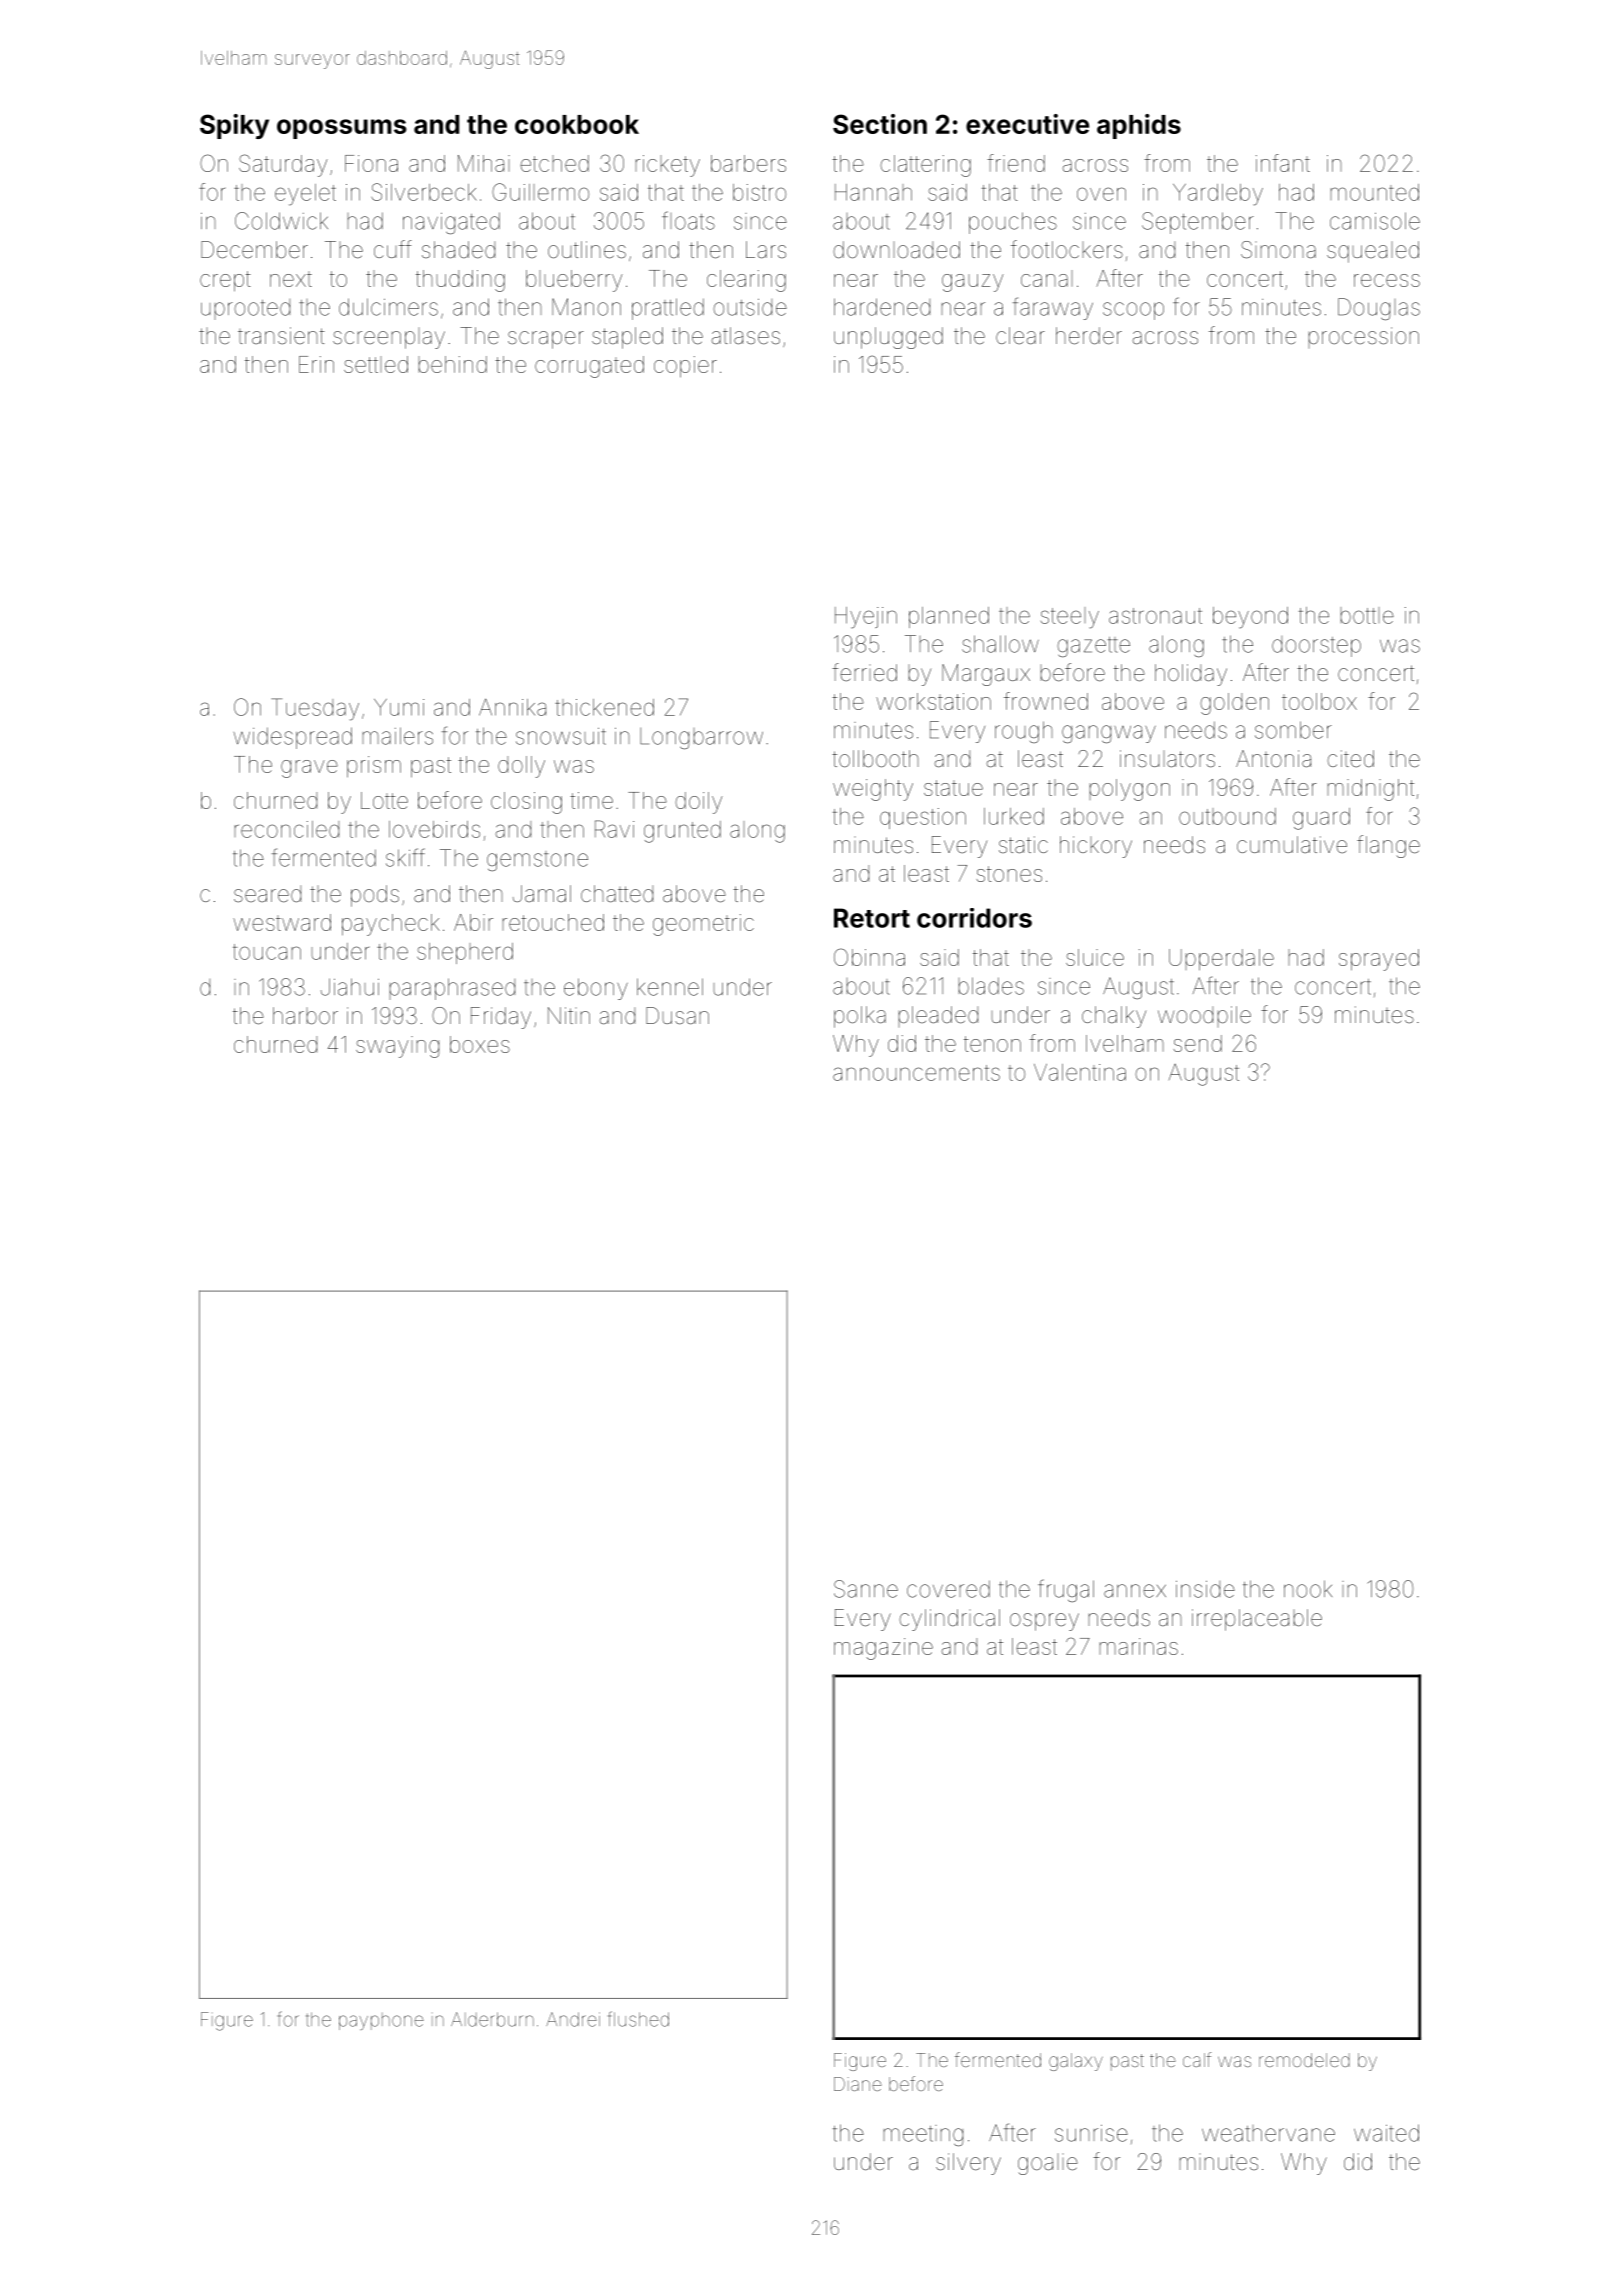 Image resolution: width=1620 pixels, height=2292 pixels. Describe the element at coordinates (866, 1589) in the document. I see `Sanne` at that location.
